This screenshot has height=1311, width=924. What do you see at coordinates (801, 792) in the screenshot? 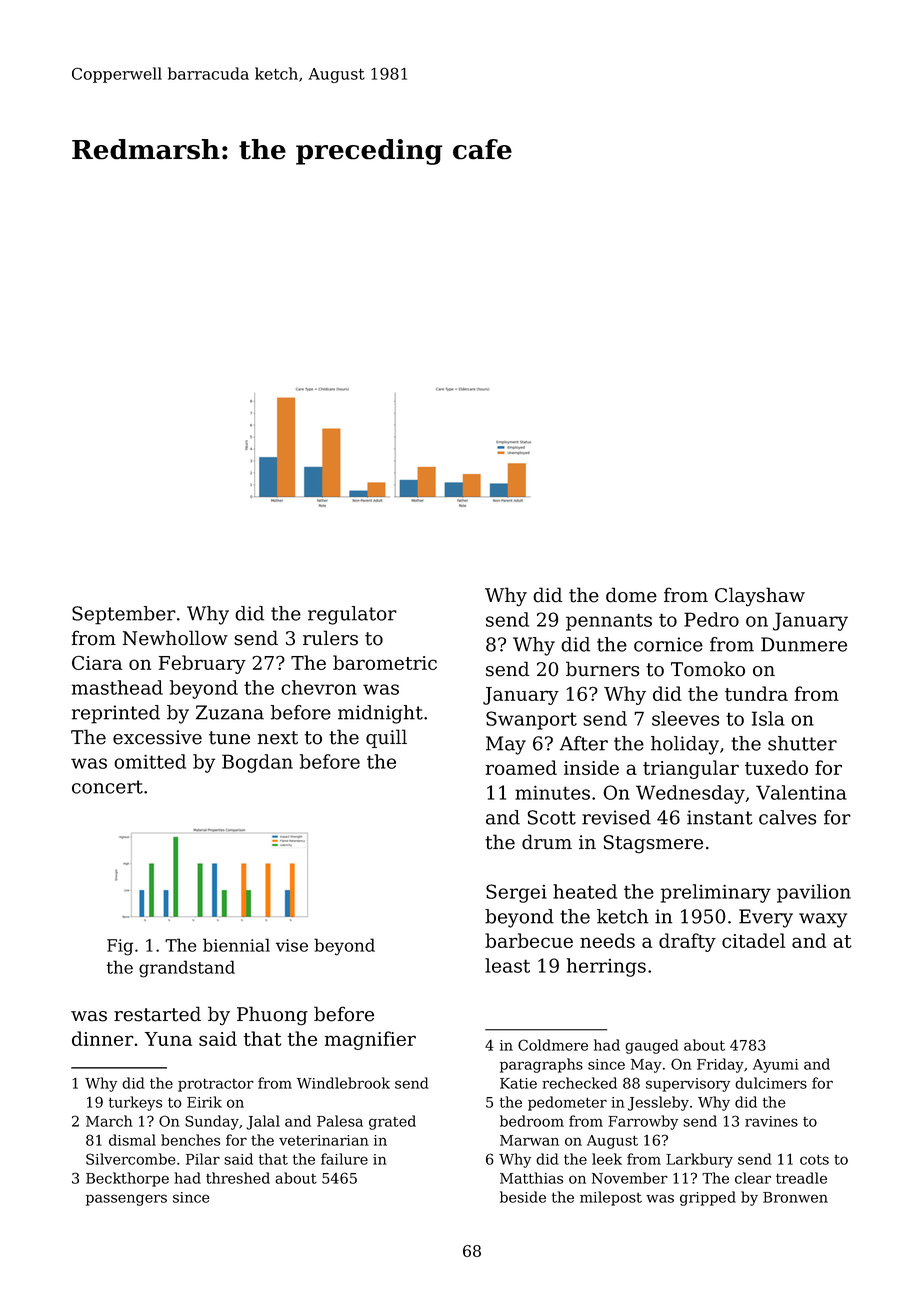
I see `Valentina` at bounding box center [801, 792].
